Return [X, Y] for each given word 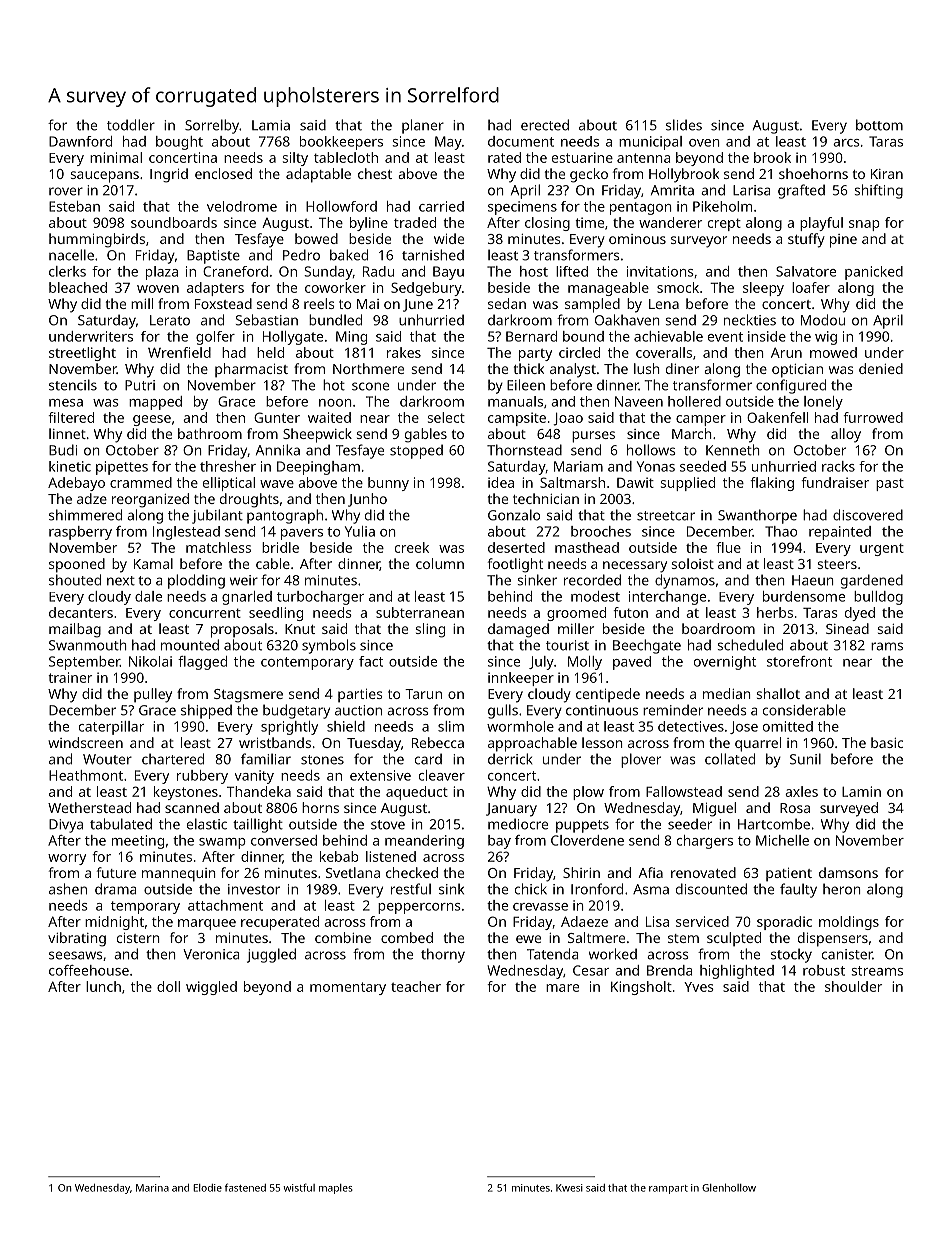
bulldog [878, 598]
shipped [206, 711]
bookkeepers [341, 143]
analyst [573, 370]
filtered [71, 417]
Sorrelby [212, 126]
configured [791, 386]
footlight [515, 565]
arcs [846, 143]
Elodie [207, 1188]
